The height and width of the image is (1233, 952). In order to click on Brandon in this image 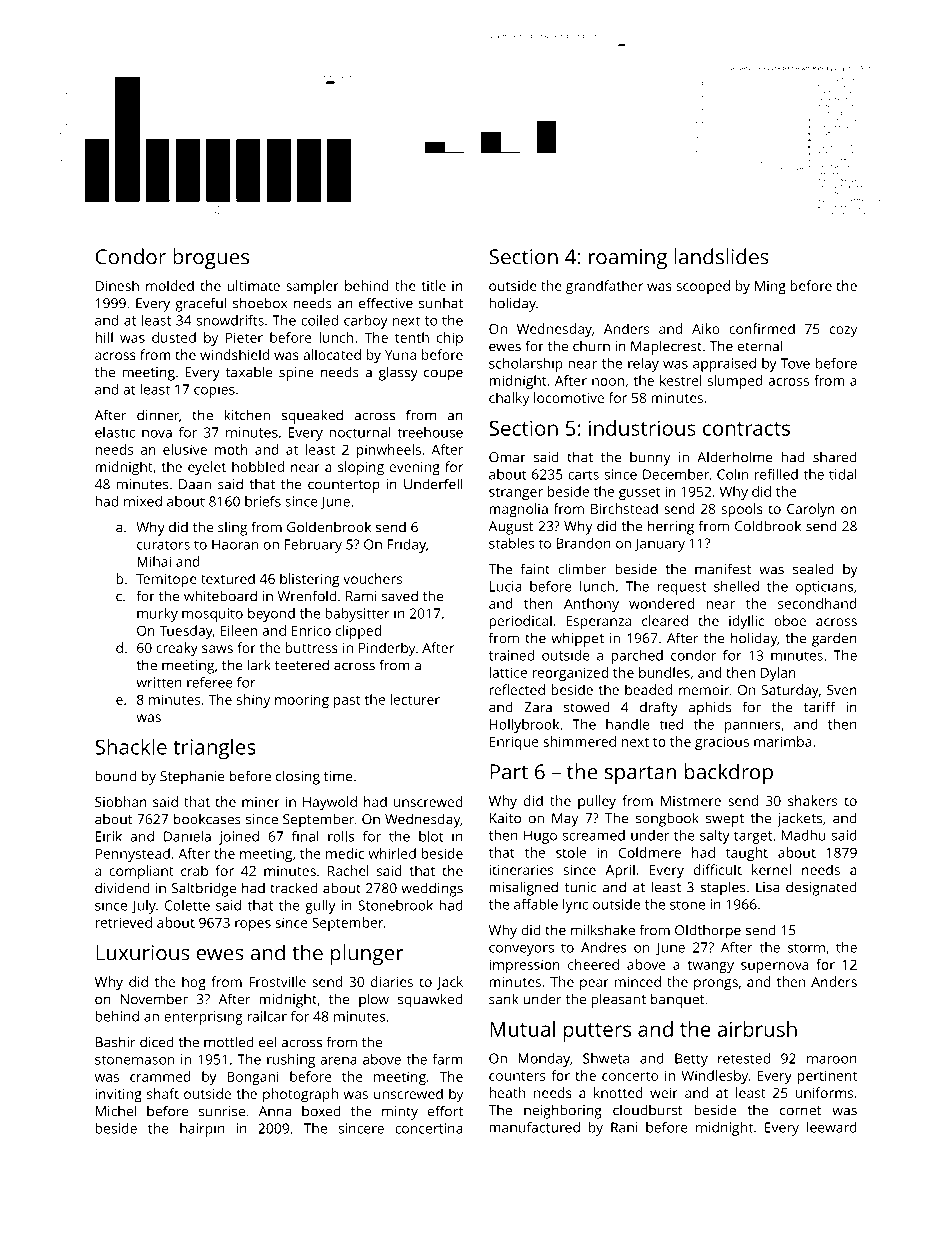, I will do `click(583, 543)`.
